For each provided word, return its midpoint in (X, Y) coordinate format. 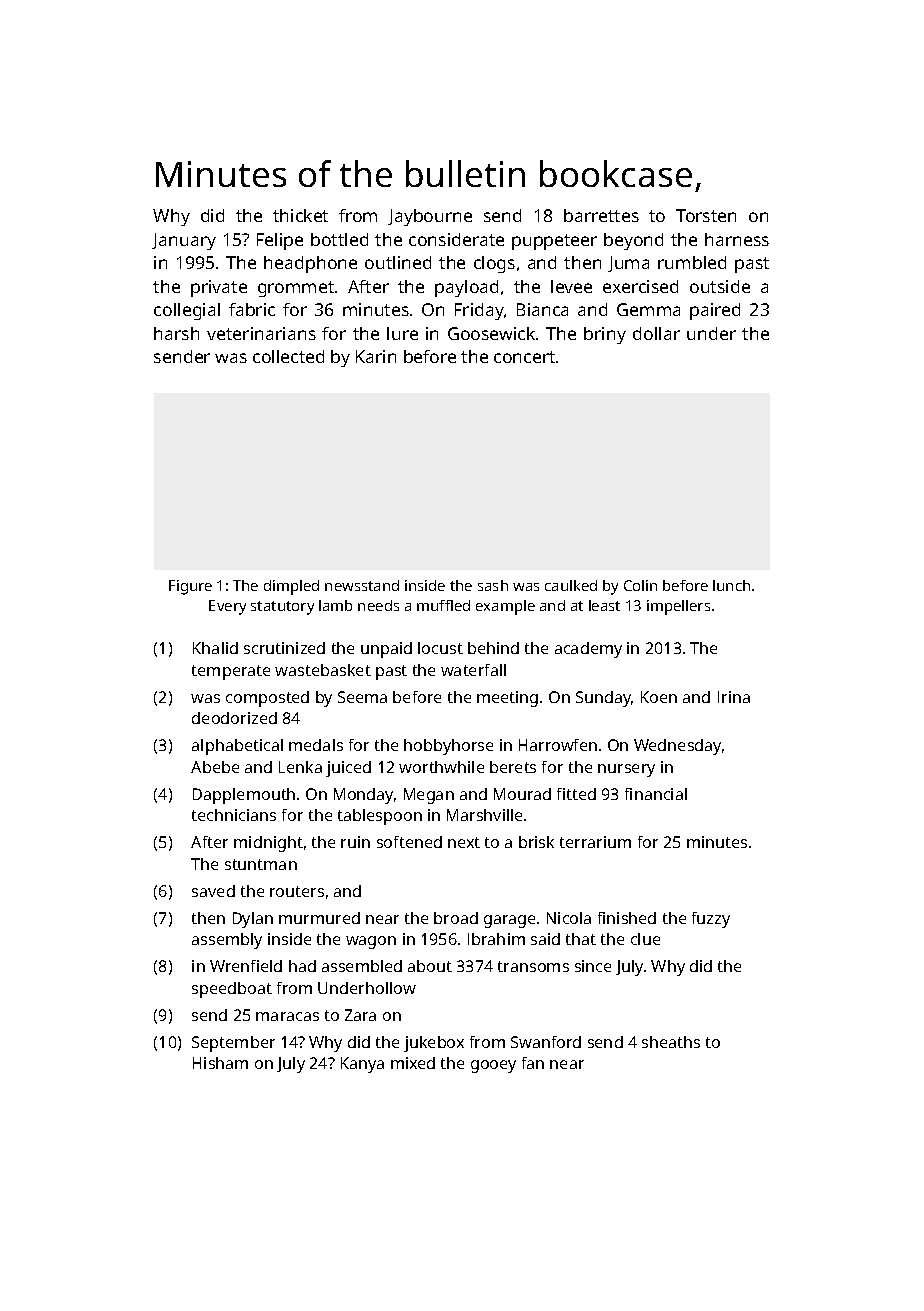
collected (288, 356)
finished (627, 918)
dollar (656, 333)
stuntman (261, 864)
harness (737, 239)
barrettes (601, 215)
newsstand (362, 585)
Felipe (280, 241)
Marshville (484, 815)
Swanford (546, 1042)
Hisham (220, 1063)
